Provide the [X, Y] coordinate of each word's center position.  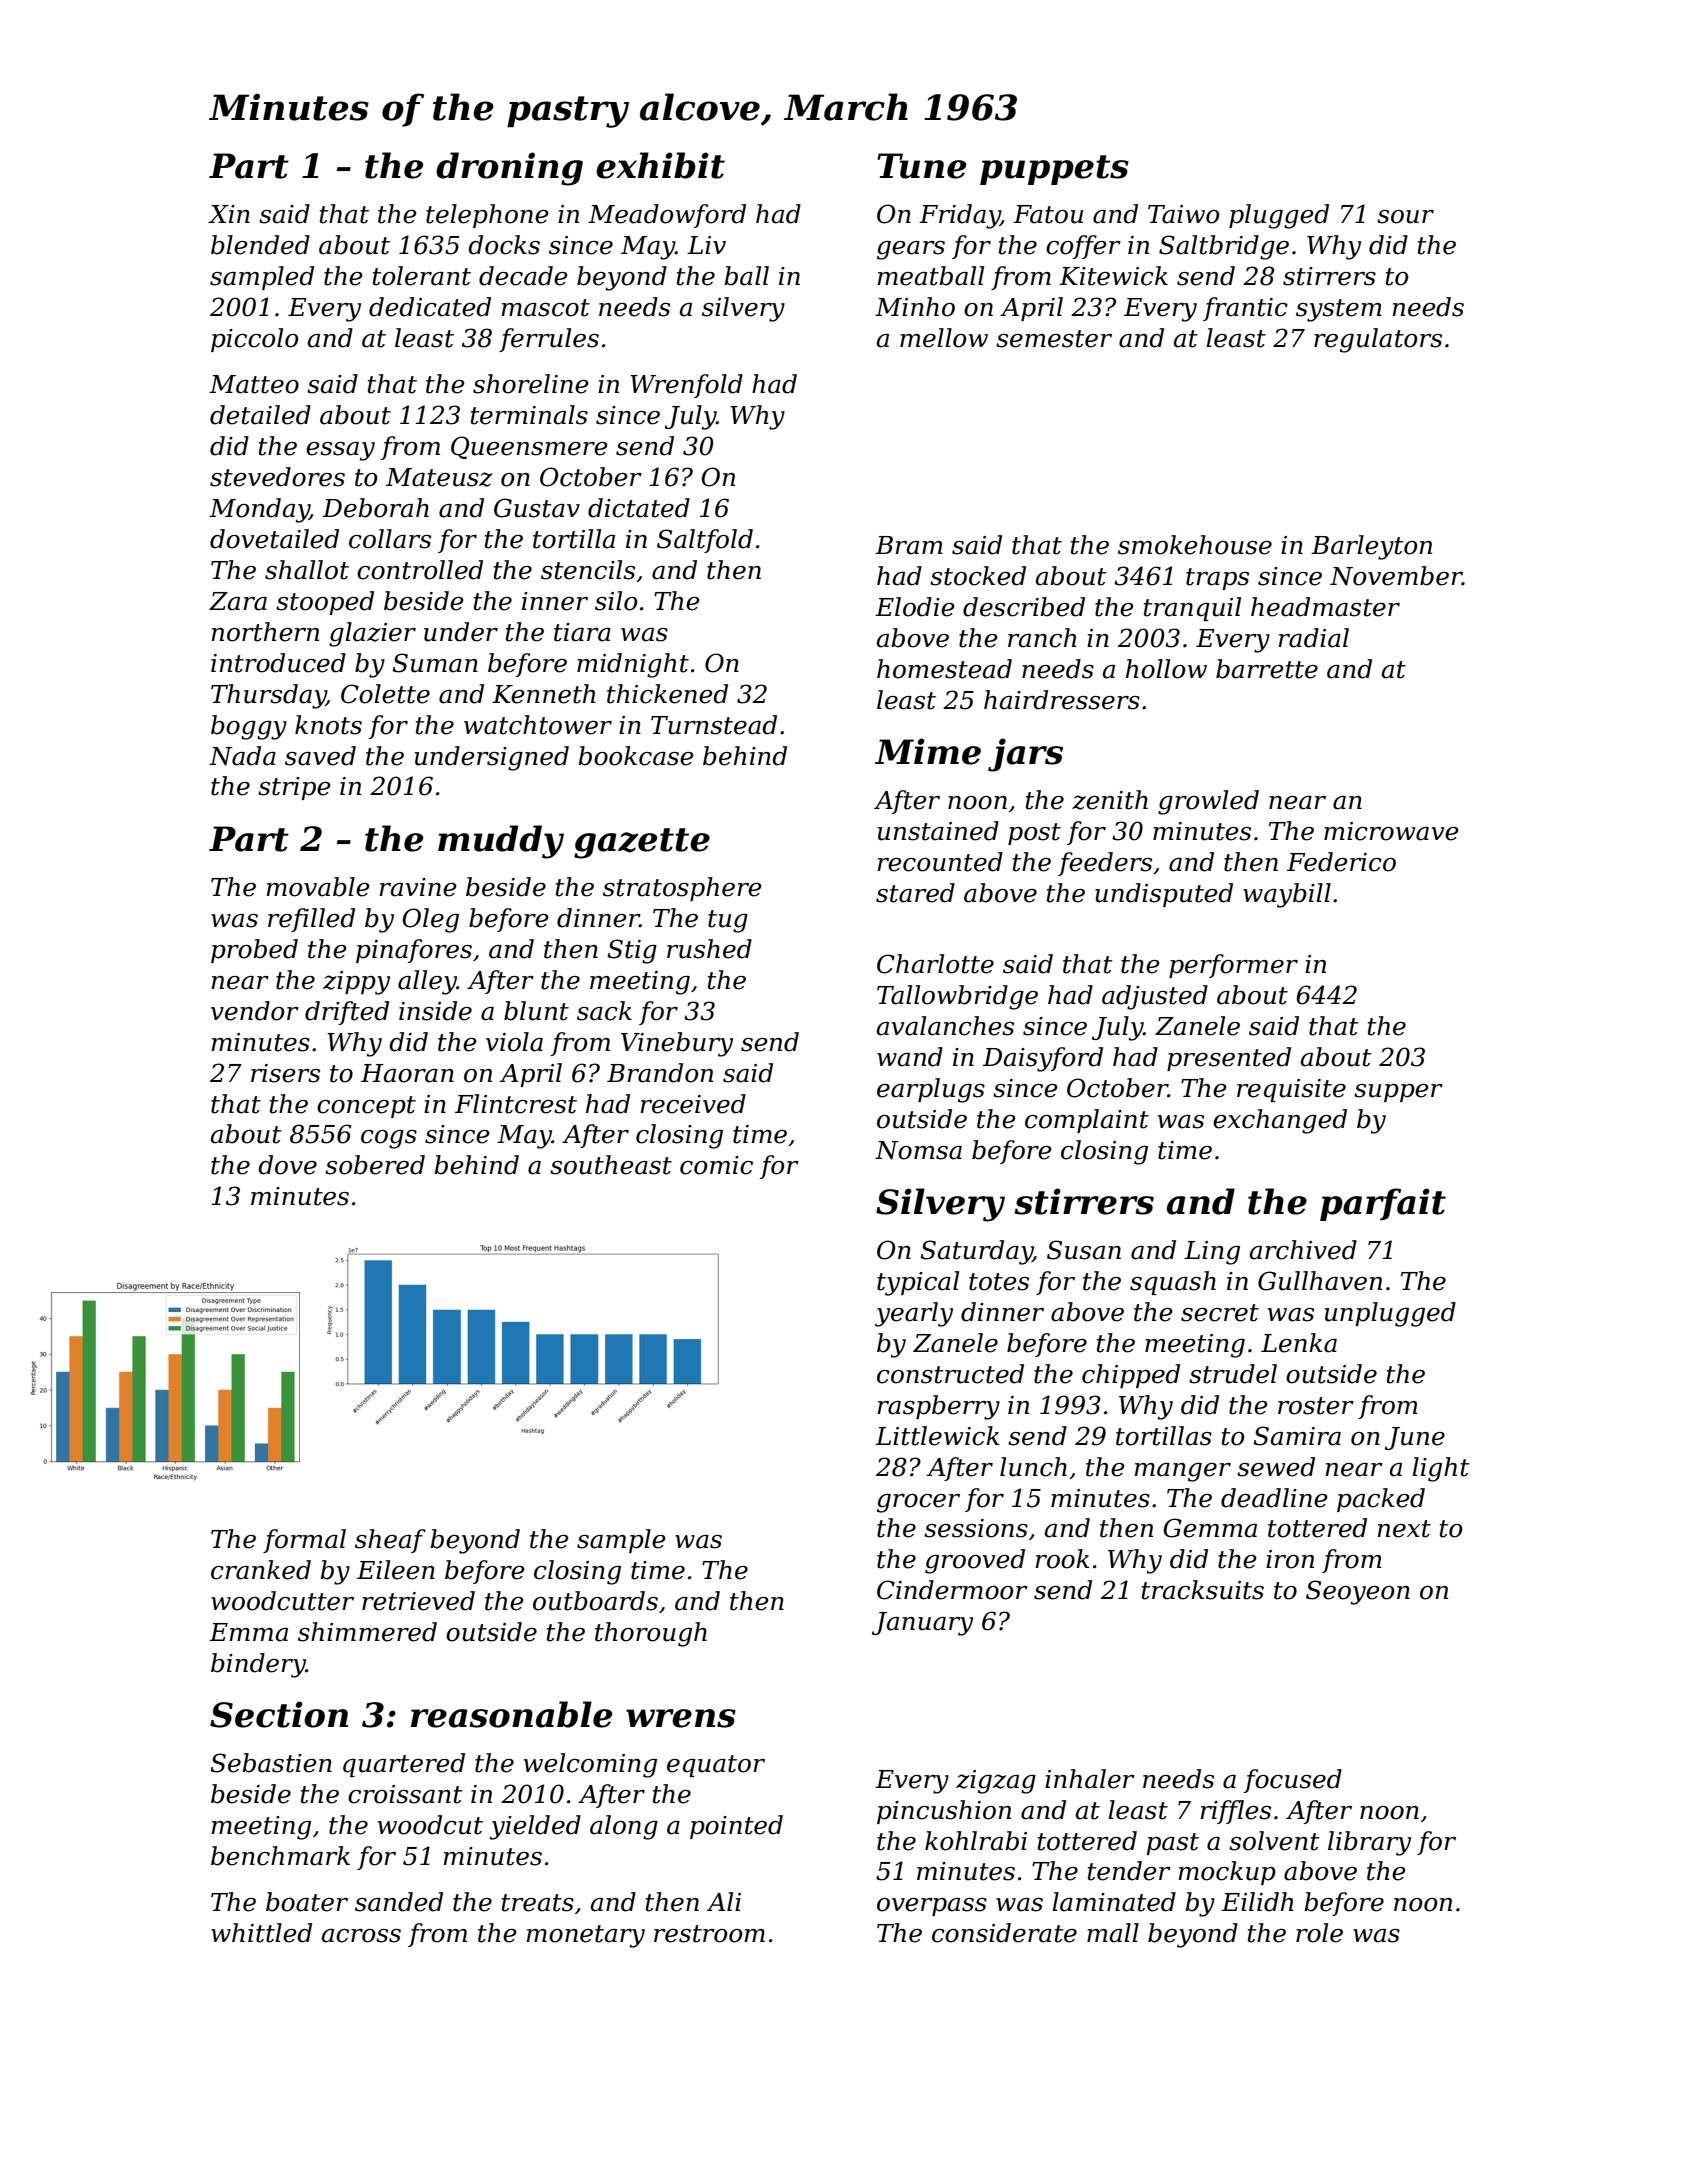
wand [910, 1057]
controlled [420, 570]
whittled [261, 1933]
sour [1405, 217]
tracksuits [1203, 1590]
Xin [229, 214]
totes [999, 1282]
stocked [978, 576]
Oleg [430, 920]
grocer [918, 1503]
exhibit [660, 165]
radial [1313, 638]
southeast [611, 1165]
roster [1316, 1406]
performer [1233, 966]
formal [304, 1541]
